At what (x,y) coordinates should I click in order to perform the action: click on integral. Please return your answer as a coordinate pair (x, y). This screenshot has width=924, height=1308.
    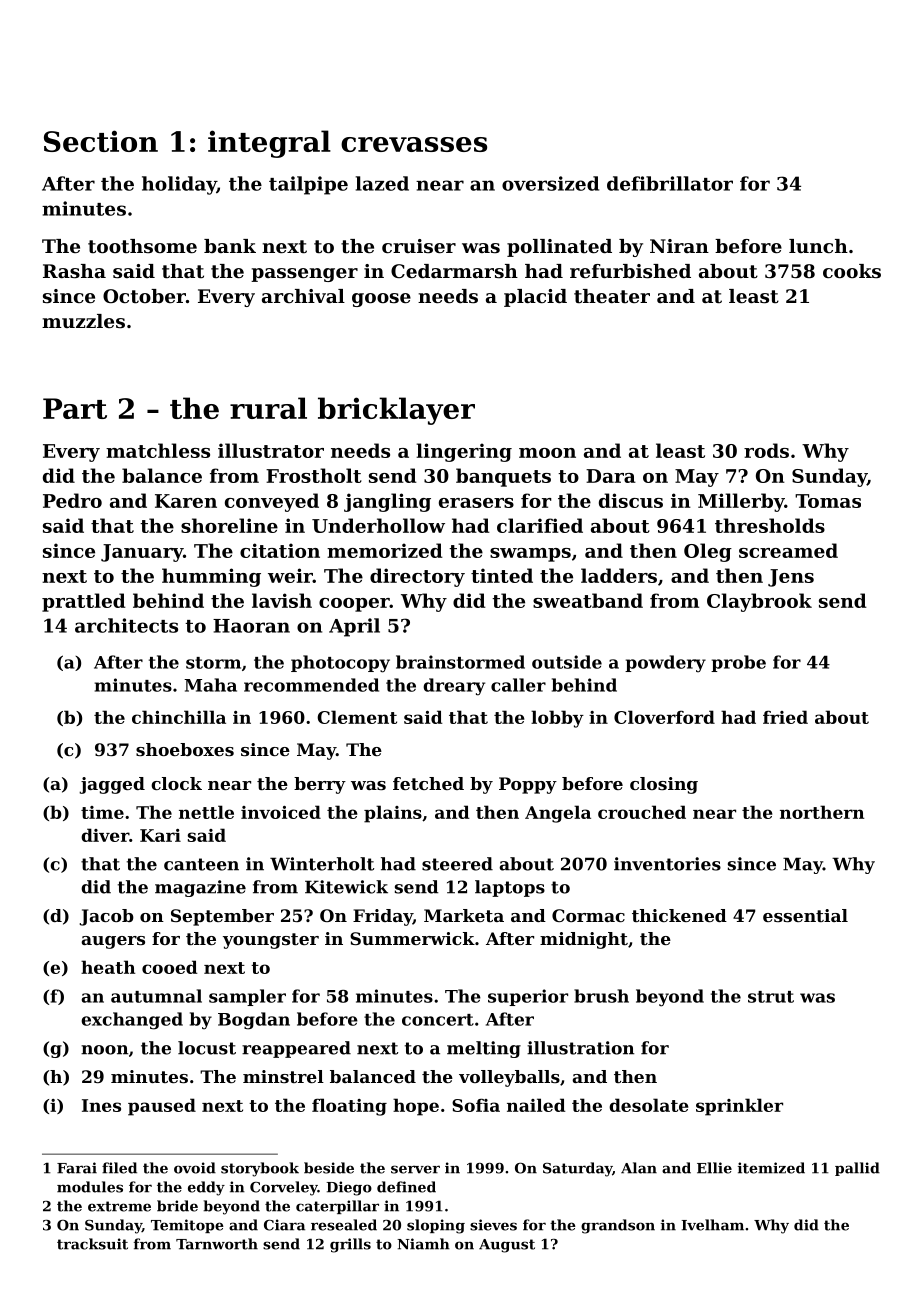
    Looking at the image, I should click on (269, 144).
